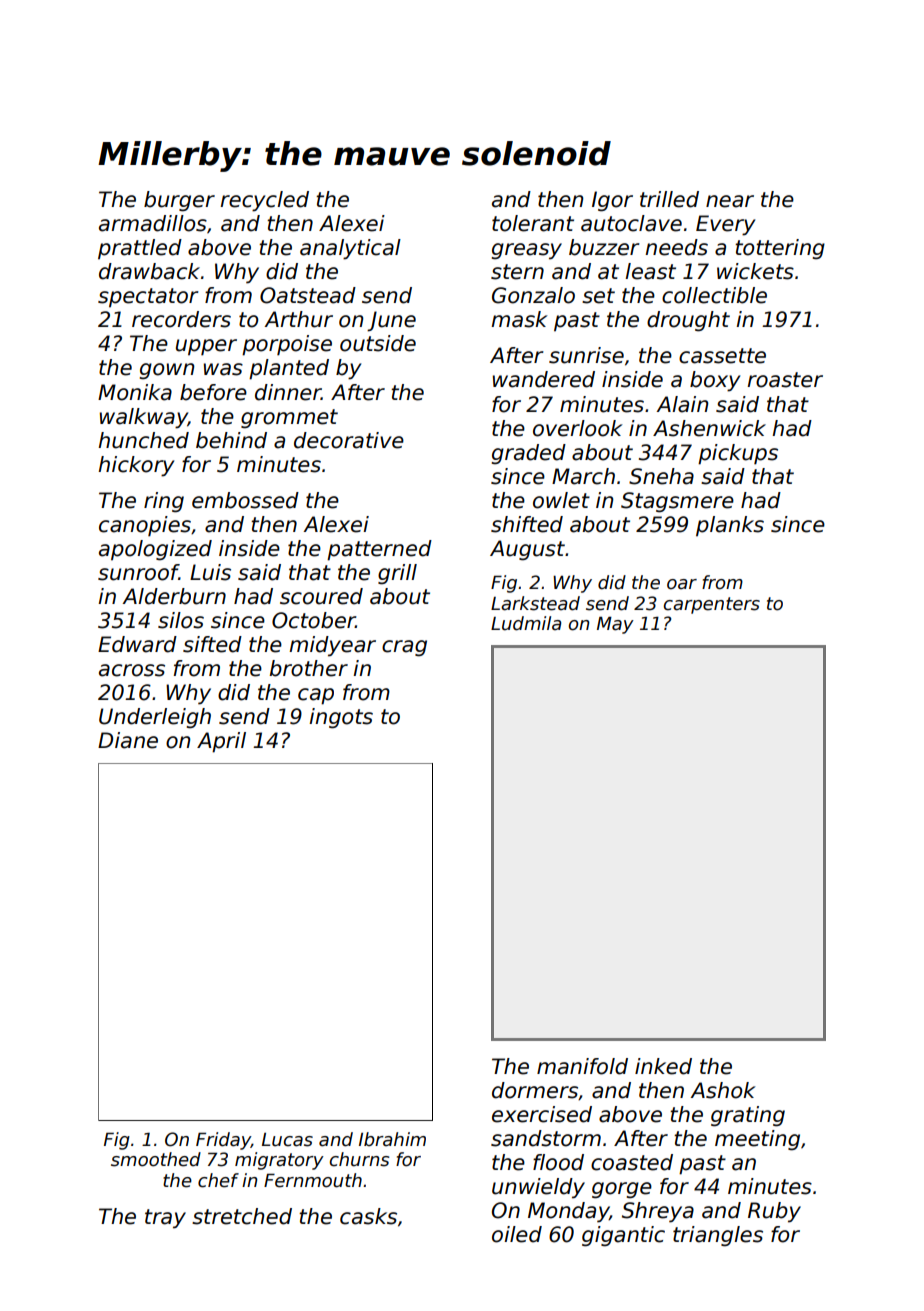  What do you see at coordinates (145, 526) in the screenshot?
I see `canopies` at bounding box center [145, 526].
